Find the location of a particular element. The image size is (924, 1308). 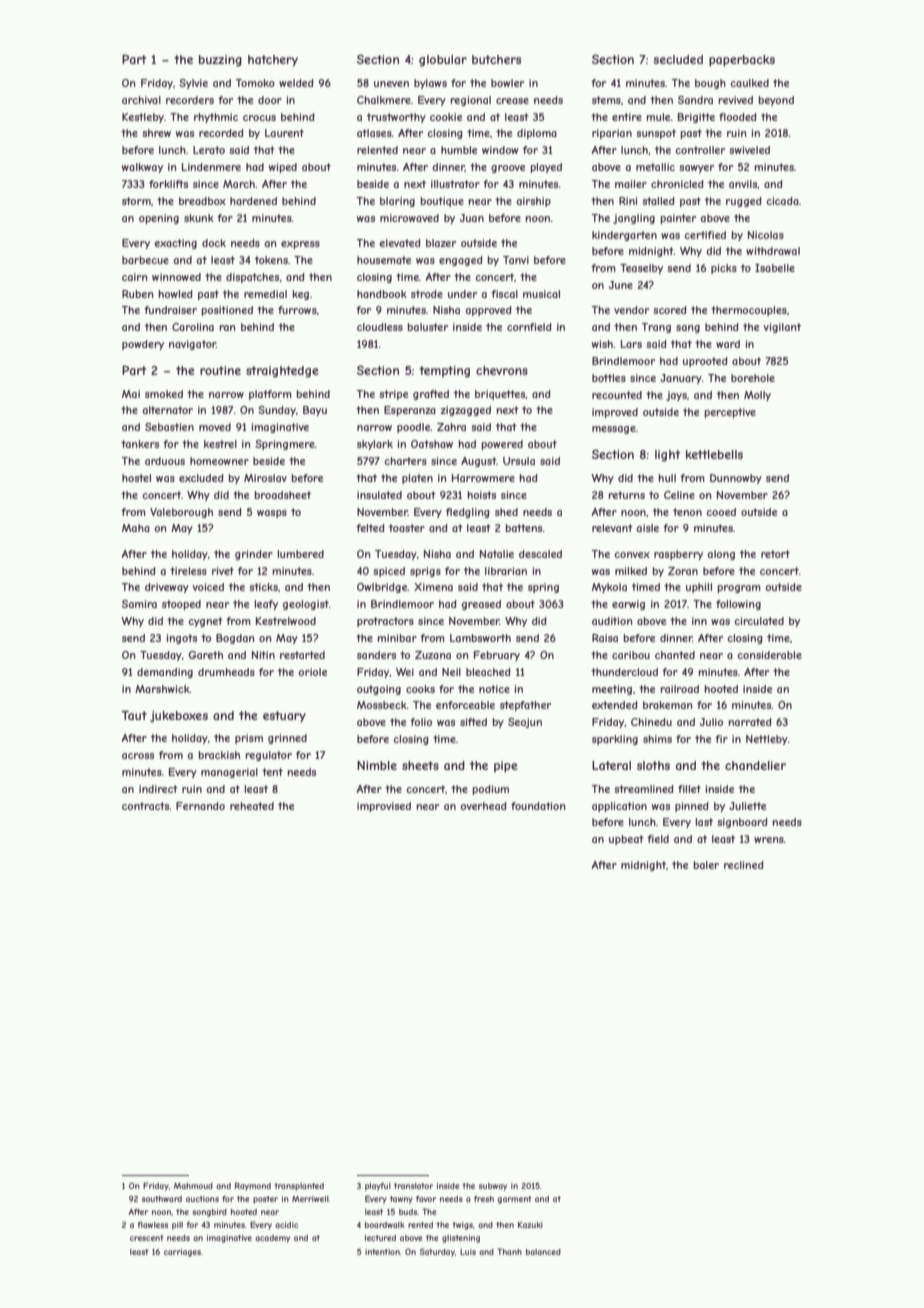

Mahmoud is located at coordinates (193, 1186).
